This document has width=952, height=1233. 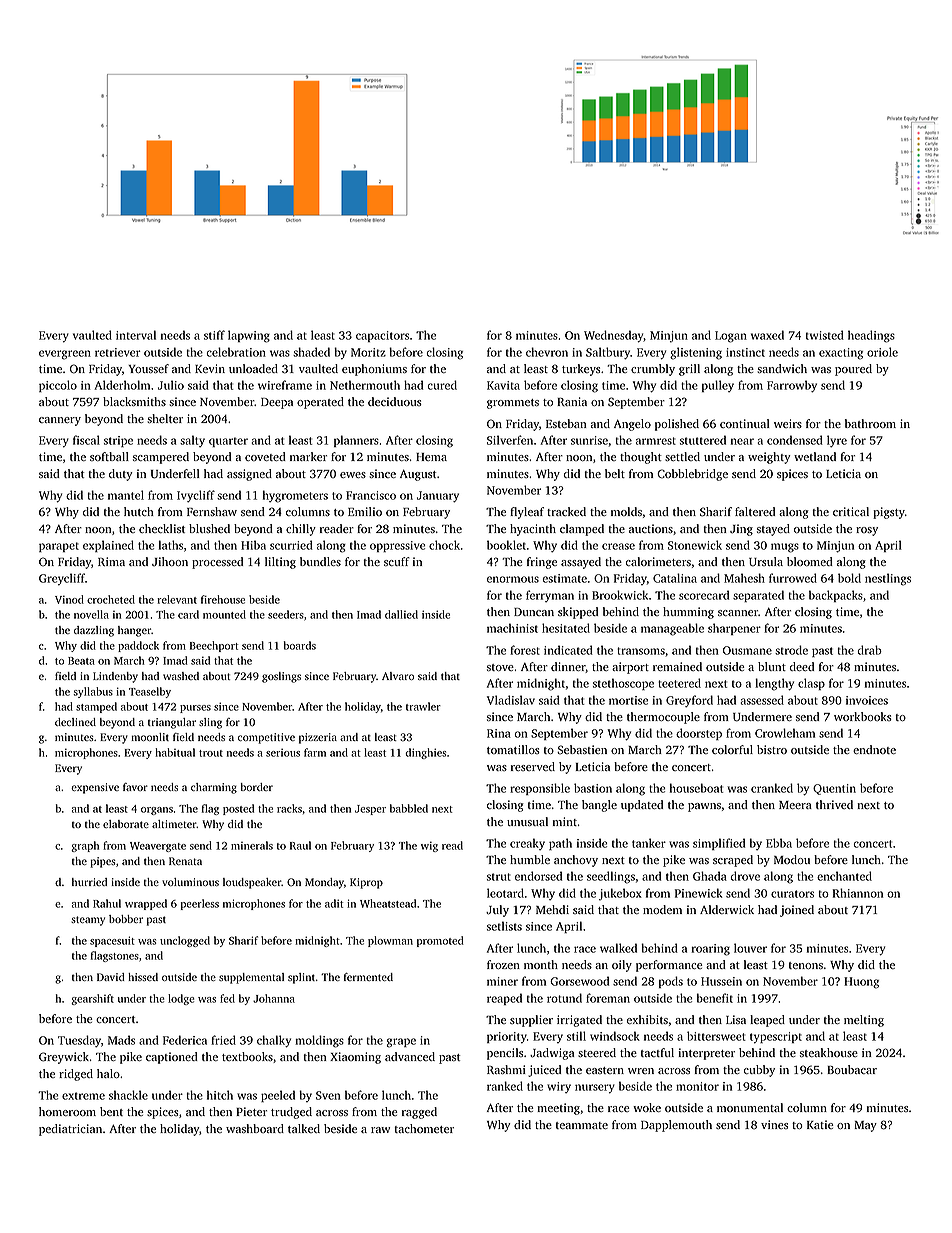 I want to click on expensive, so click(x=95, y=788).
